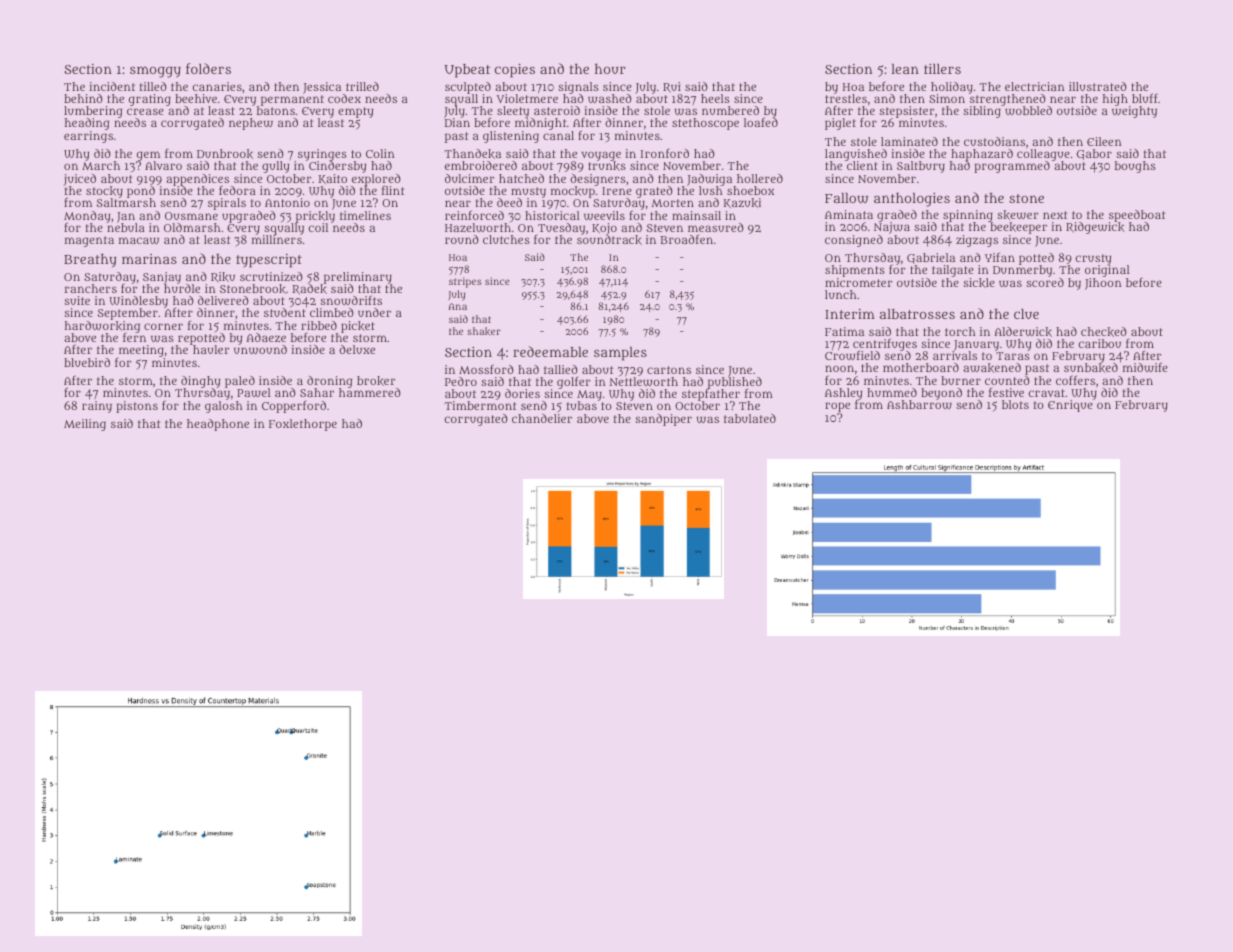  What do you see at coordinates (461, 381) in the screenshot?
I see `Pedro` at bounding box center [461, 381].
